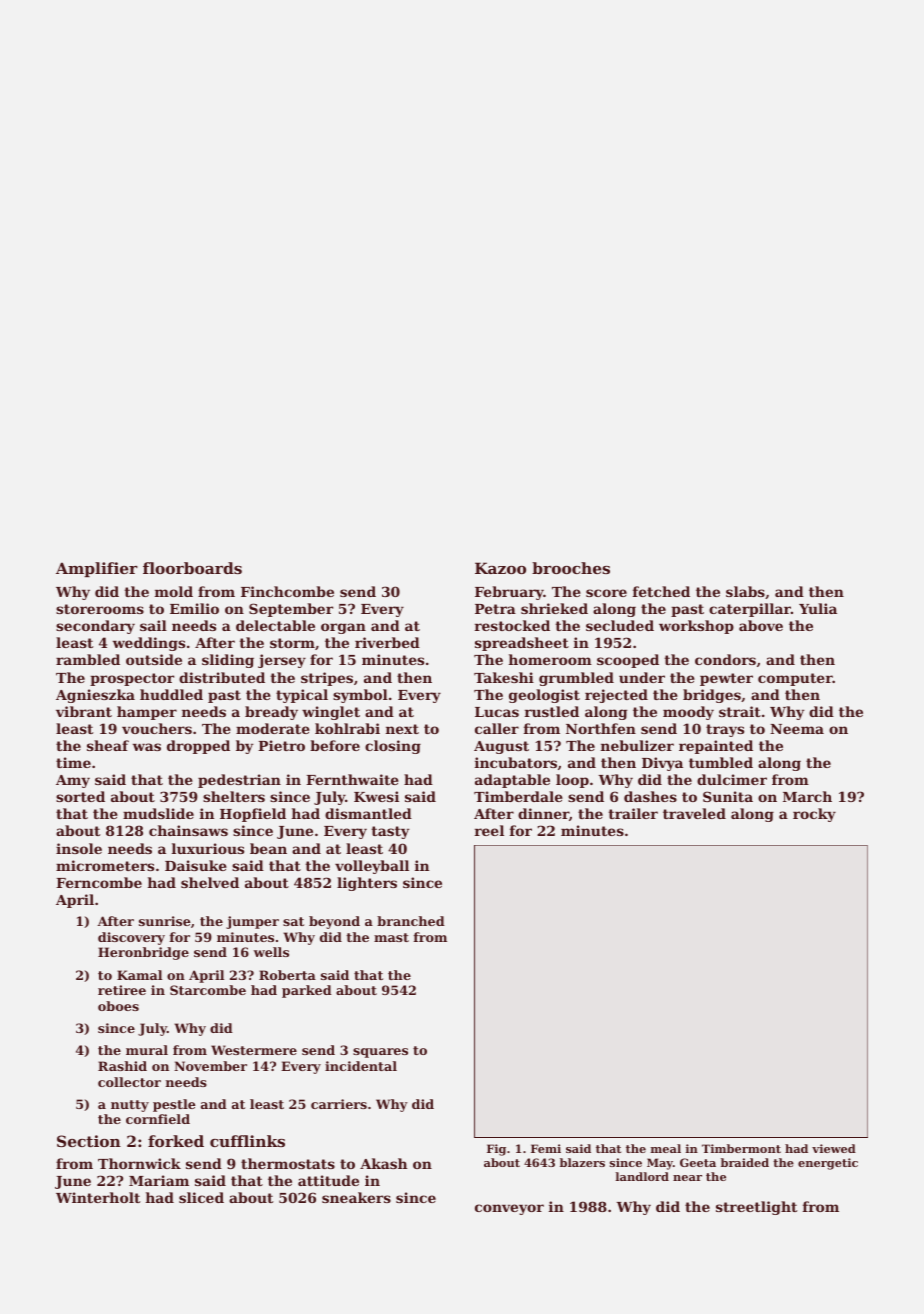  I want to click on Finchcombe, so click(287, 591).
